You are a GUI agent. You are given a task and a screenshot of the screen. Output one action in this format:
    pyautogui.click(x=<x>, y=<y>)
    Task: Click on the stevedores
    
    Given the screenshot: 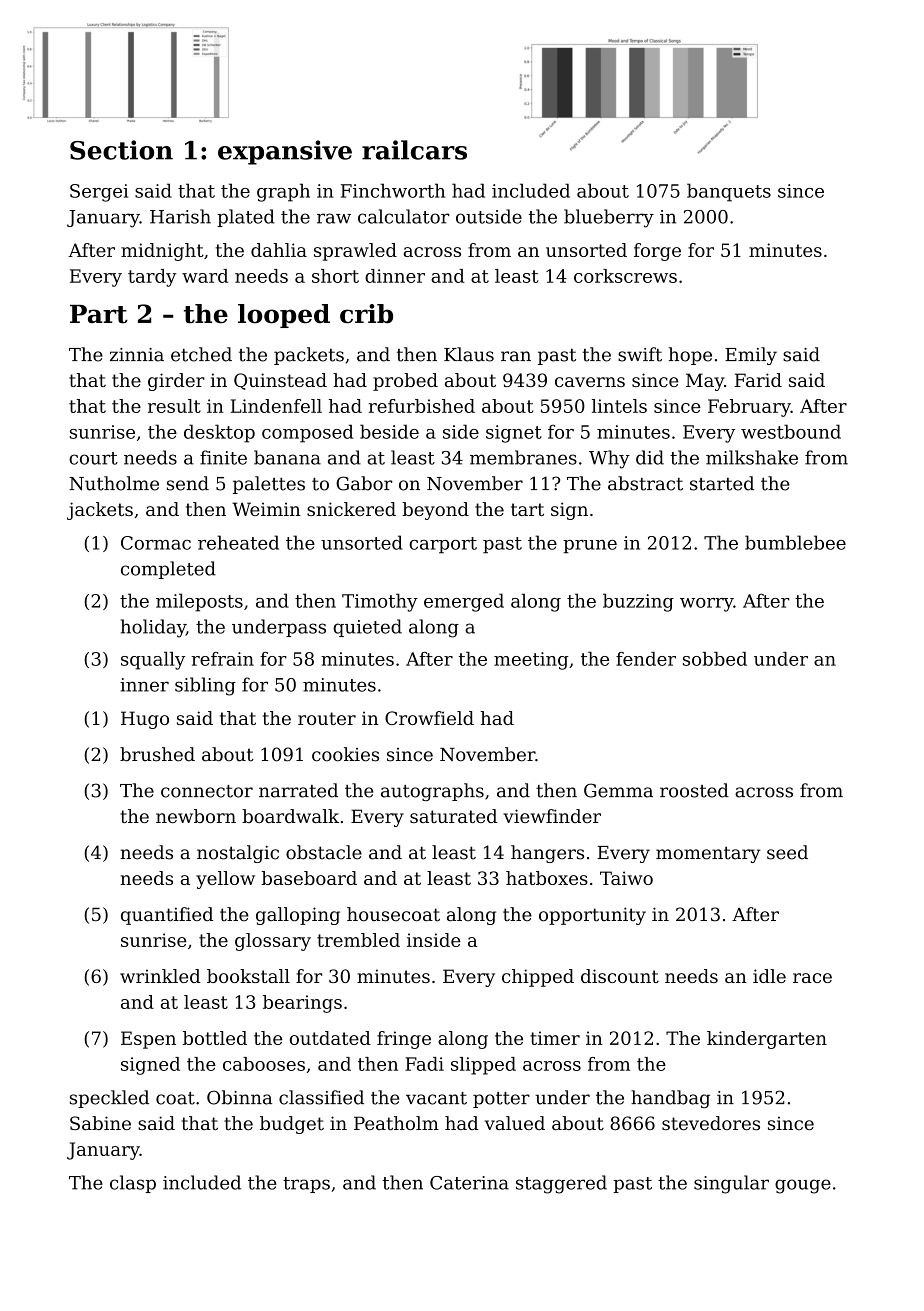 What is the action you would take?
    pyautogui.click(x=711, y=1123)
